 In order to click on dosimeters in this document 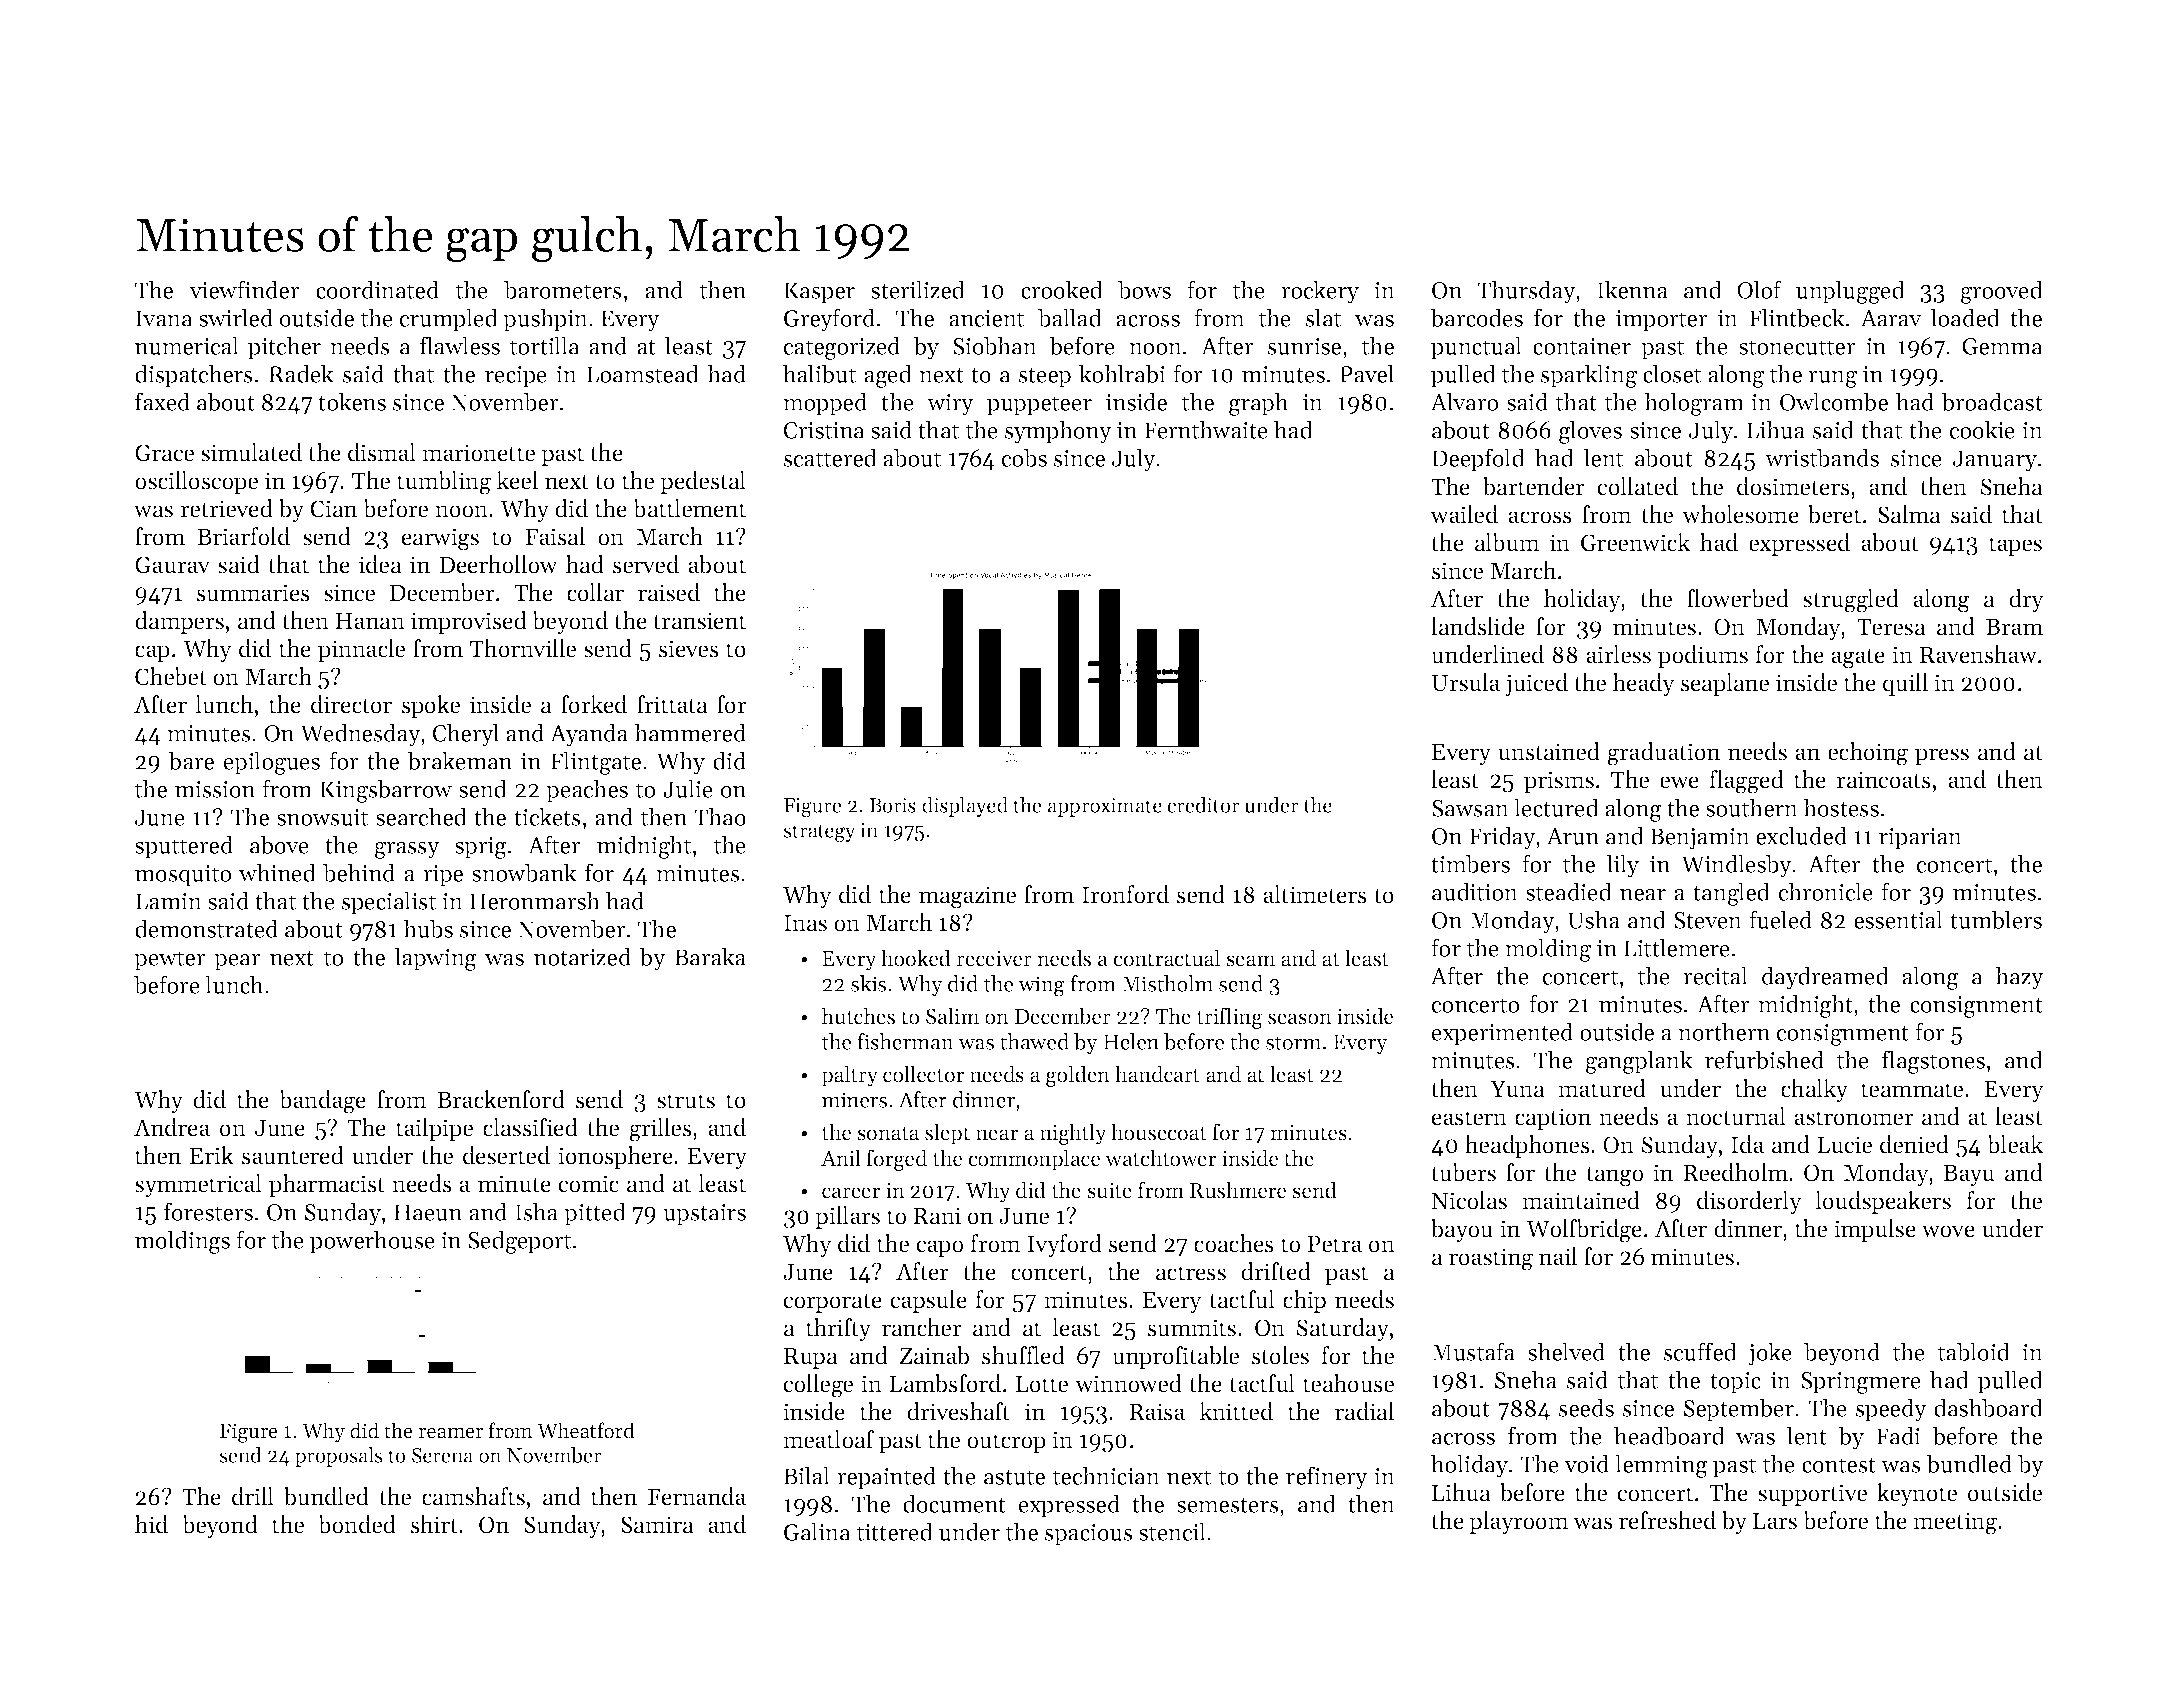, I will do `click(1793, 486)`.
